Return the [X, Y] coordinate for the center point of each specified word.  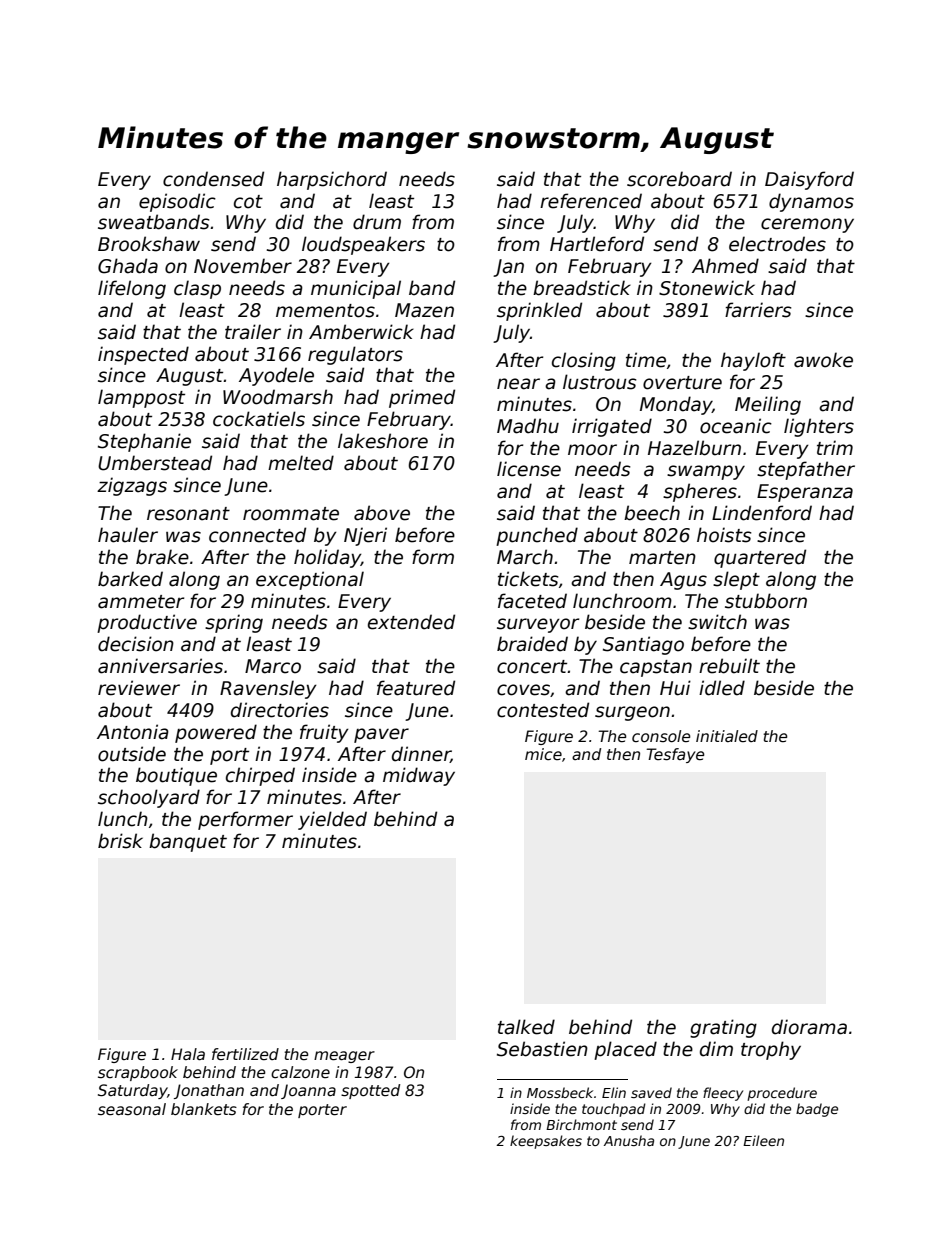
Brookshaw [149, 244]
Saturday [132, 1091]
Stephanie [144, 442]
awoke [823, 360]
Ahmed [725, 266]
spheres [700, 492]
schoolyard [149, 798]
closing [584, 361]
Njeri [365, 536]
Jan [508, 268]
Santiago [643, 645]
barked [130, 579]
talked [526, 1027]
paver [381, 735]
